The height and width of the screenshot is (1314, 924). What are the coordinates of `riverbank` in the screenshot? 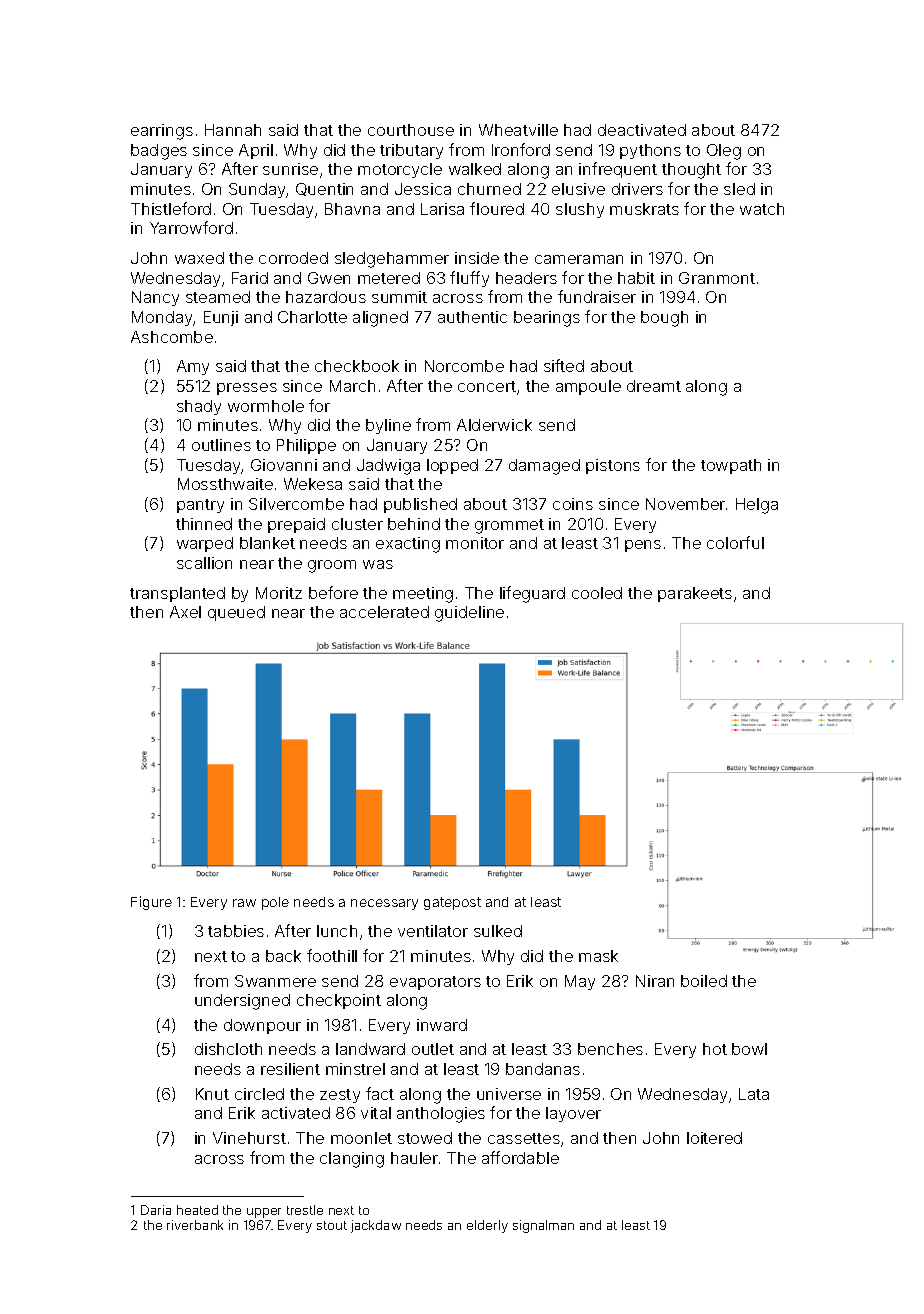 It's located at (195, 1225).
